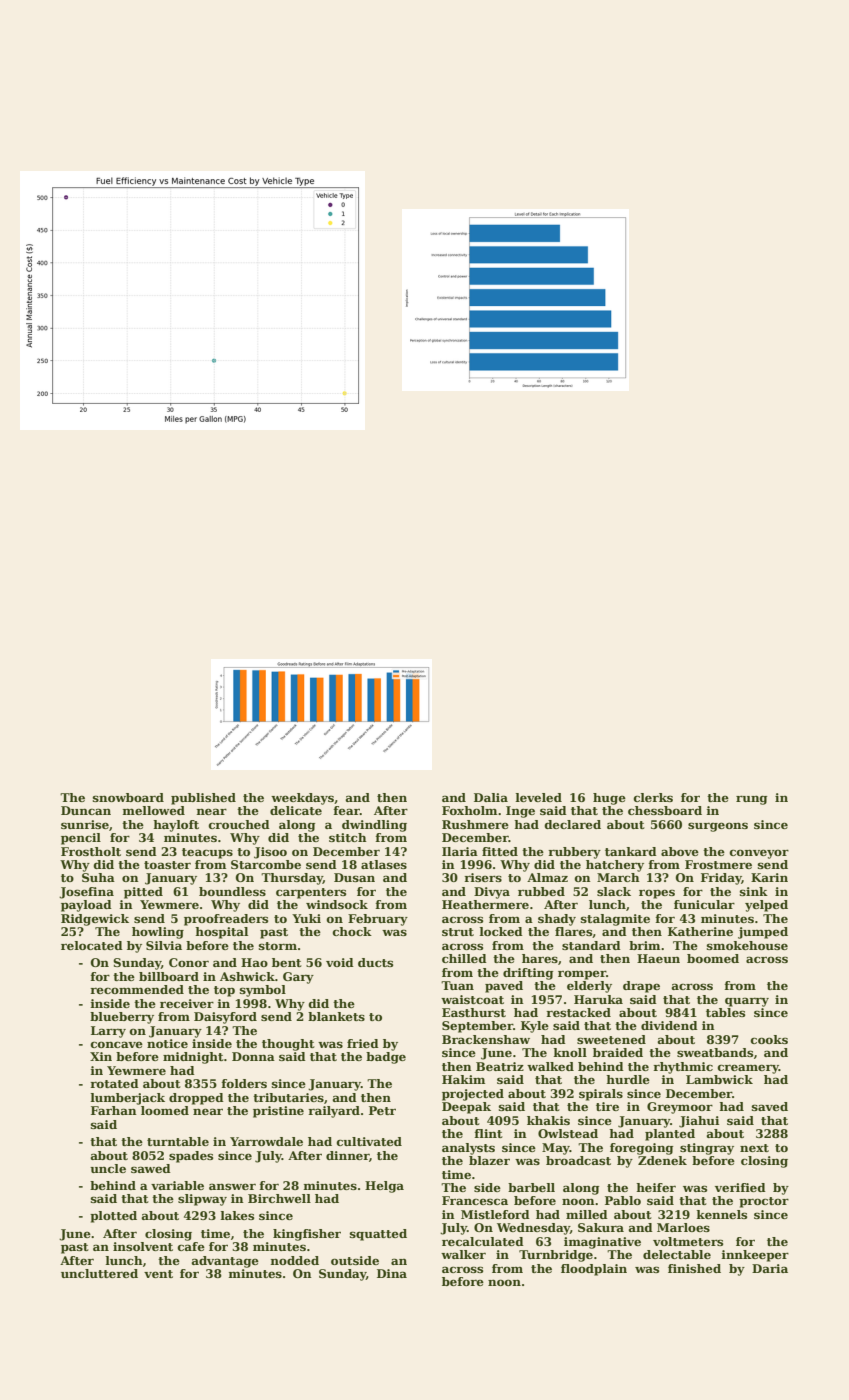 The image size is (849, 1400). What do you see at coordinates (378, 1235) in the document?
I see `squatted` at bounding box center [378, 1235].
